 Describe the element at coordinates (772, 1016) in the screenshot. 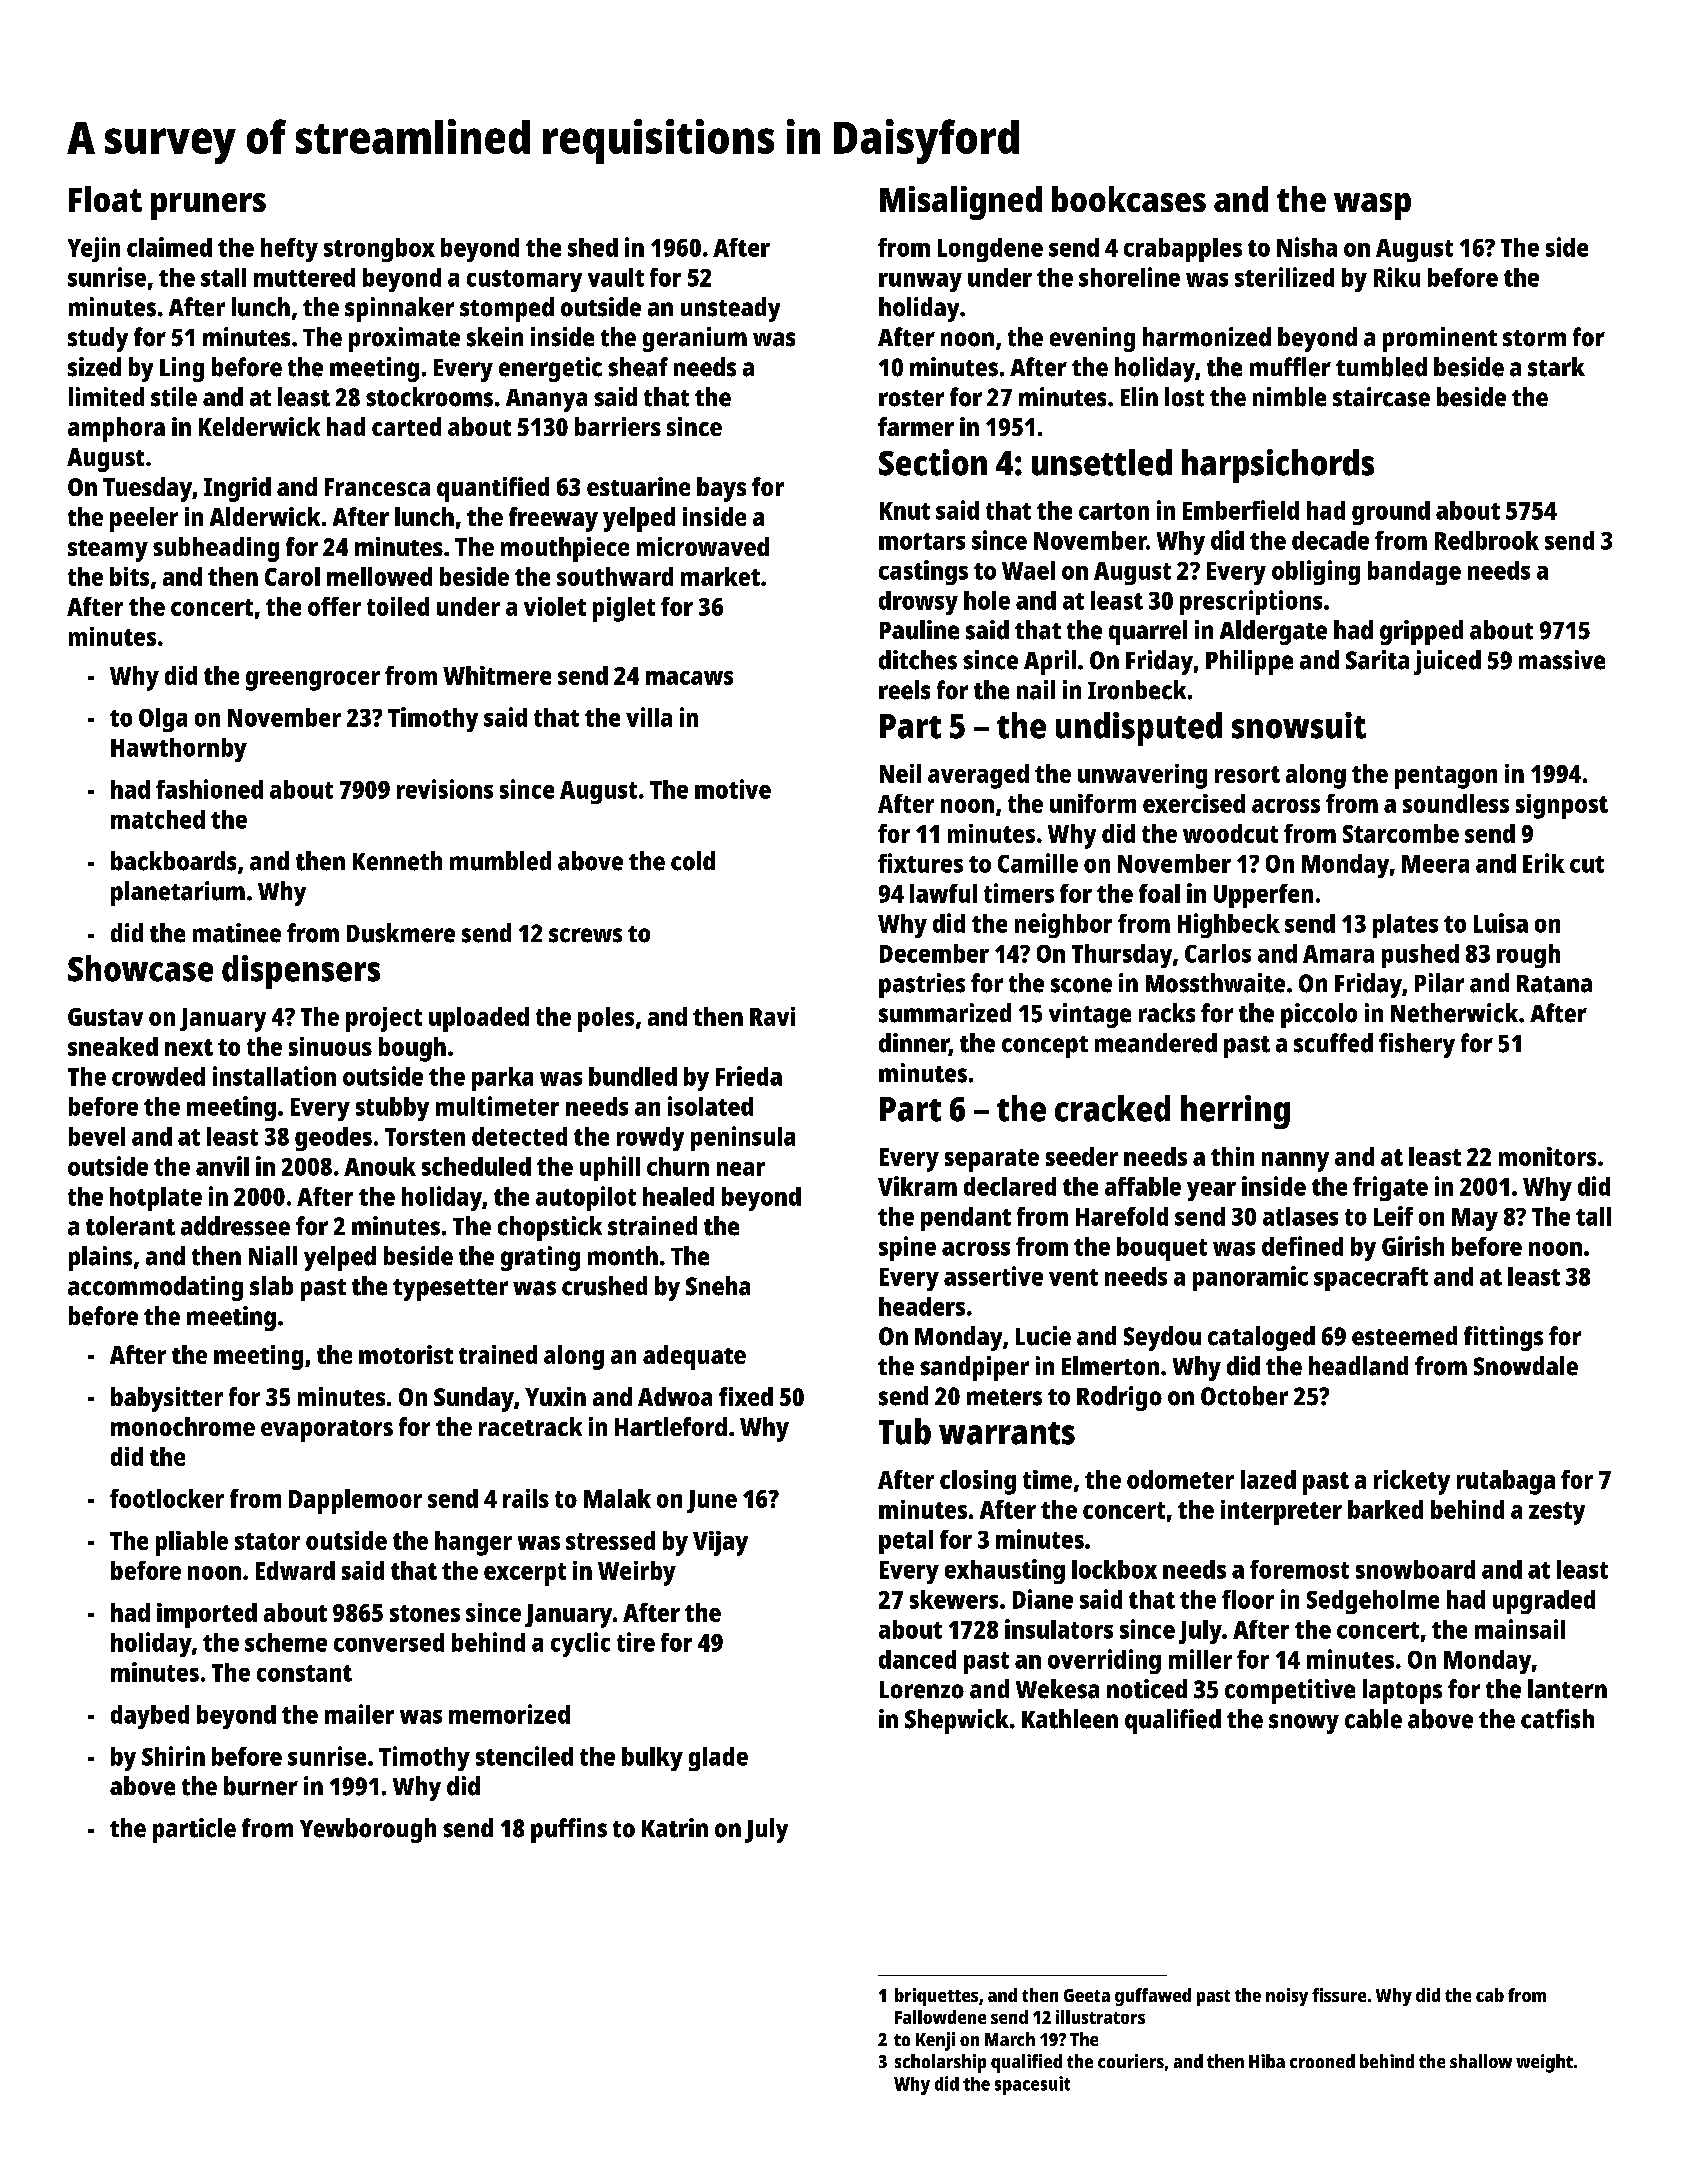

I see `Ravi` at that location.
